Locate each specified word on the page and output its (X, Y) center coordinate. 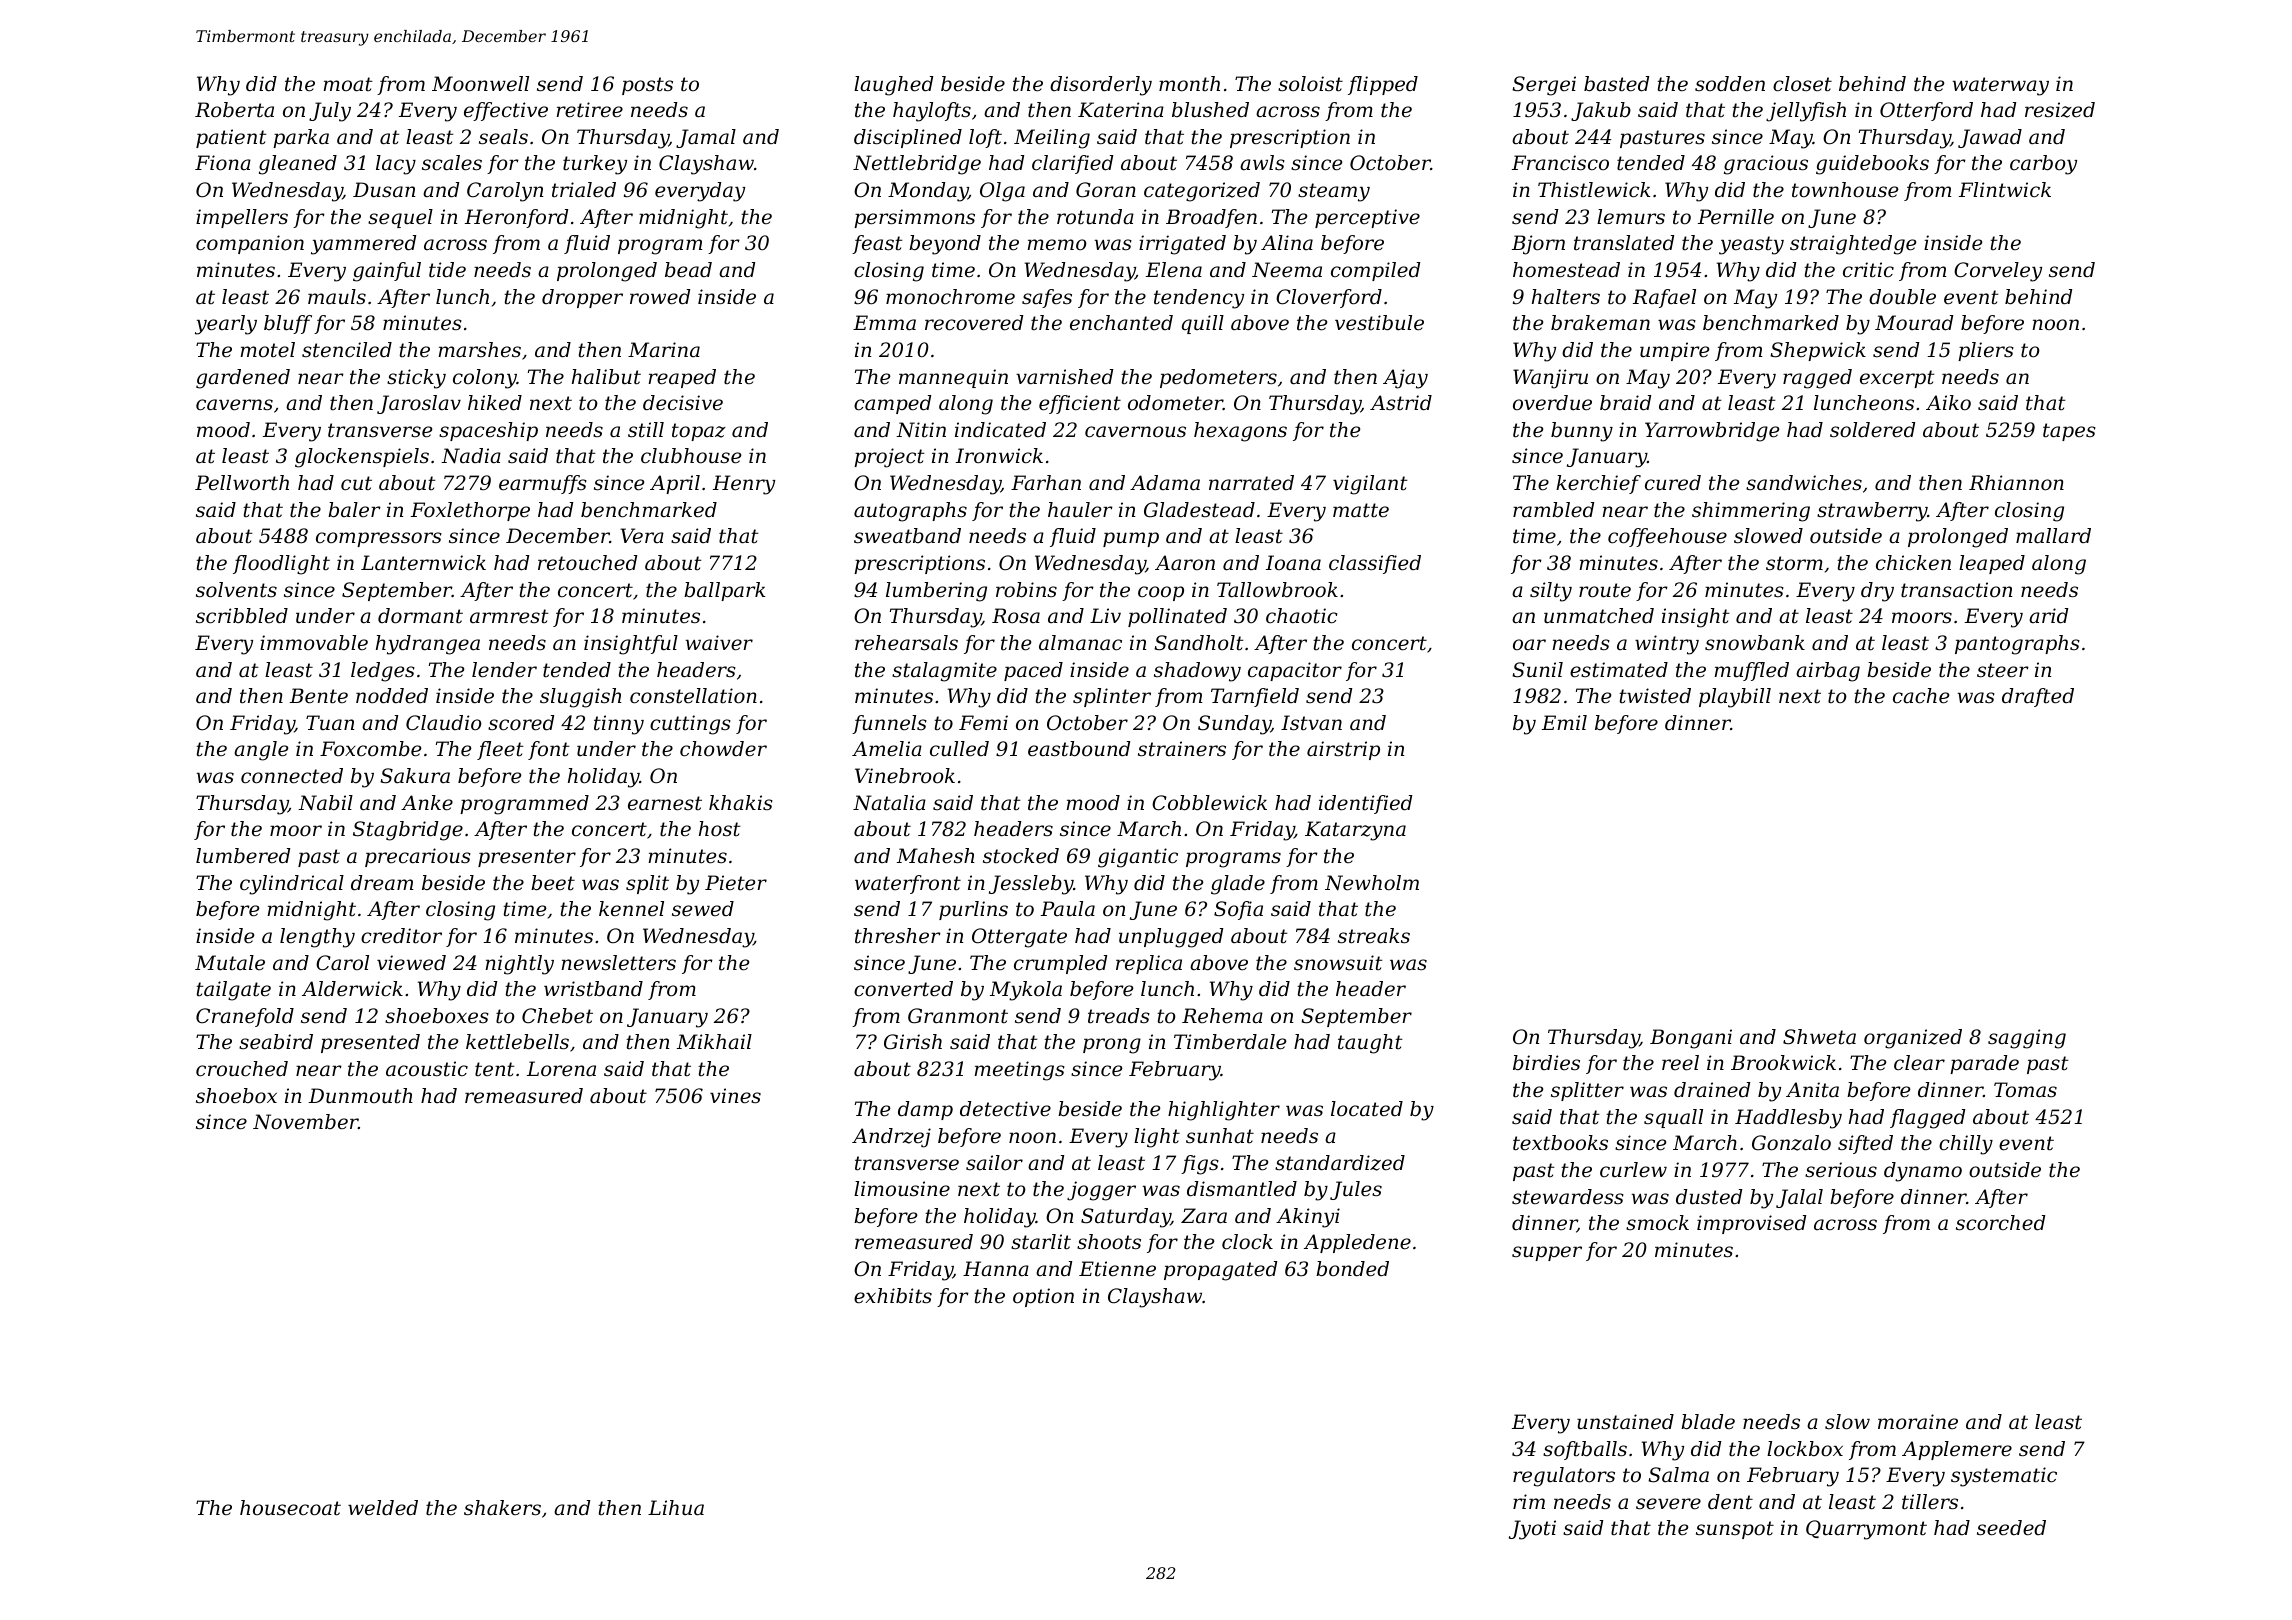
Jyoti (1532, 1530)
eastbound (1079, 749)
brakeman (1600, 323)
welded (383, 1508)
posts (647, 86)
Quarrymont (1866, 1530)
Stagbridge (408, 831)
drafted (2038, 697)
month (1189, 84)
